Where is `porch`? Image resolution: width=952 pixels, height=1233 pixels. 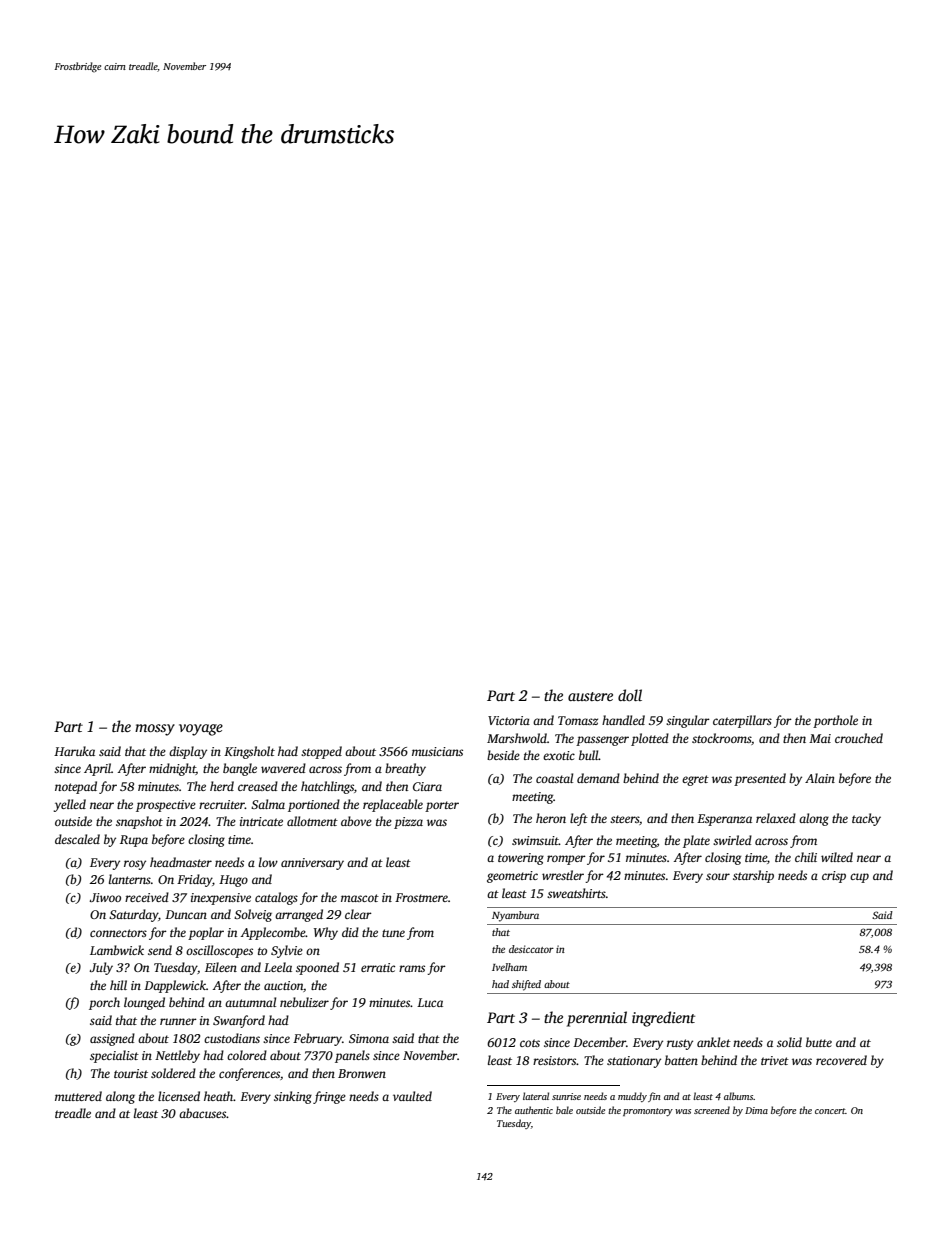
porch is located at coordinates (104, 1003).
